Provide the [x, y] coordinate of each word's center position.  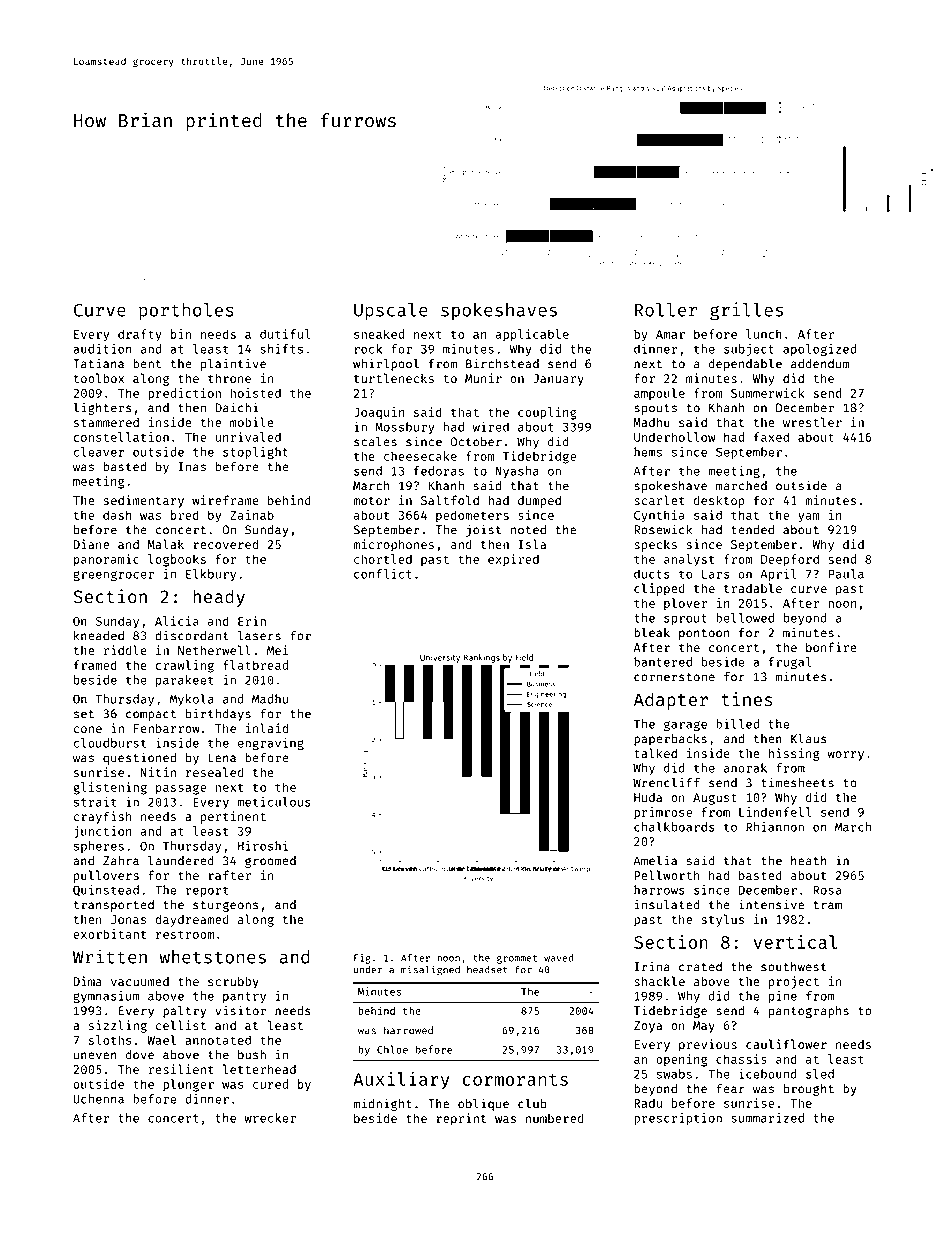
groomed [270, 862]
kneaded [99, 636]
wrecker [270, 1118]
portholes [186, 311]
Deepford [790, 560]
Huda [648, 797]
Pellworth [667, 875]
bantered [663, 662]
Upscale [391, 311]
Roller [666, 310]
